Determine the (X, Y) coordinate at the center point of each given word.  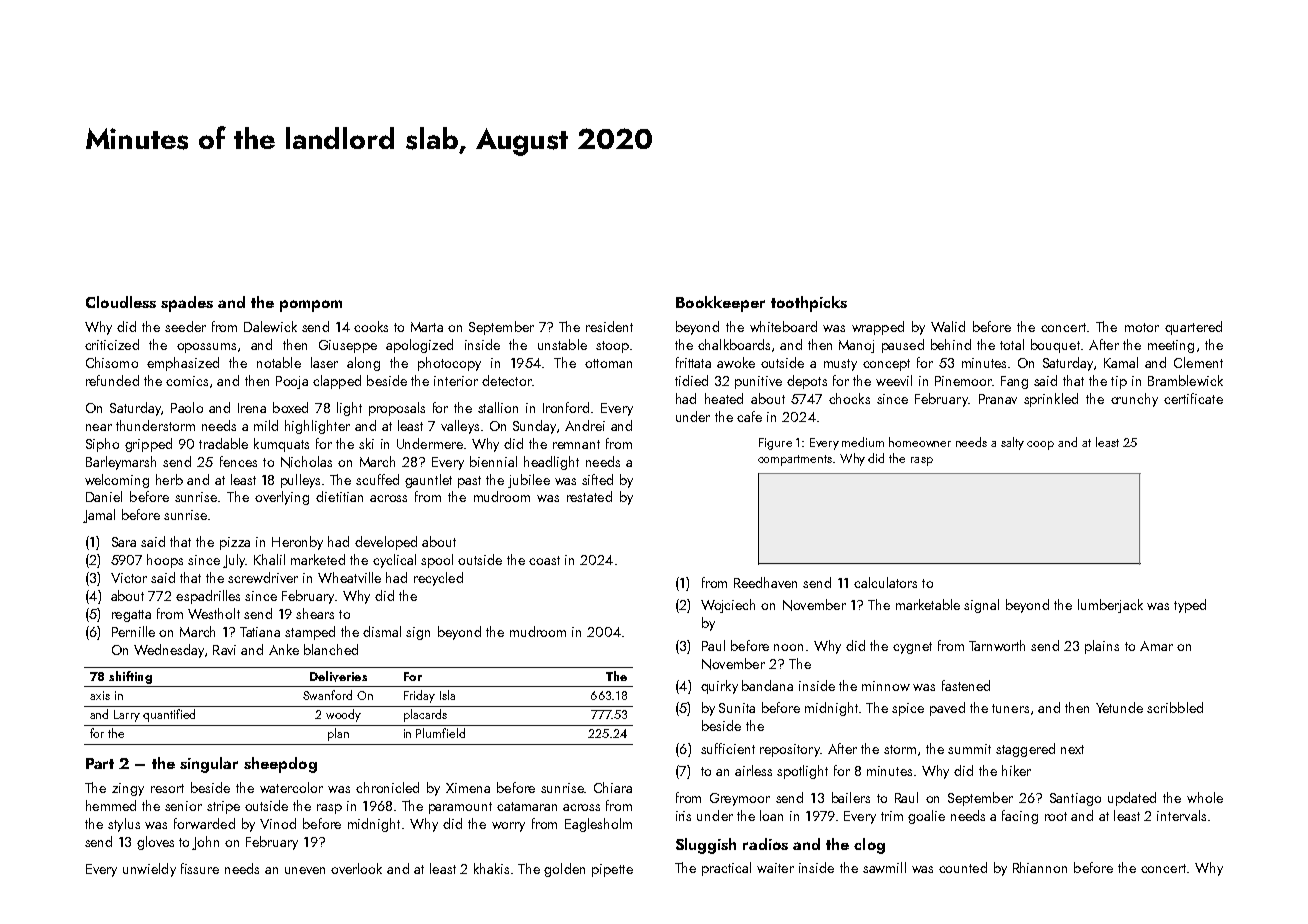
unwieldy (149, 870)
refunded (112, 380)
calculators (885, 582)
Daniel (104, 496)
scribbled (1175, 707)
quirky (719, 687)
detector (507, 380)
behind (951, 344)
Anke (284, 649)
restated (589, 496)
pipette (612, 870)
